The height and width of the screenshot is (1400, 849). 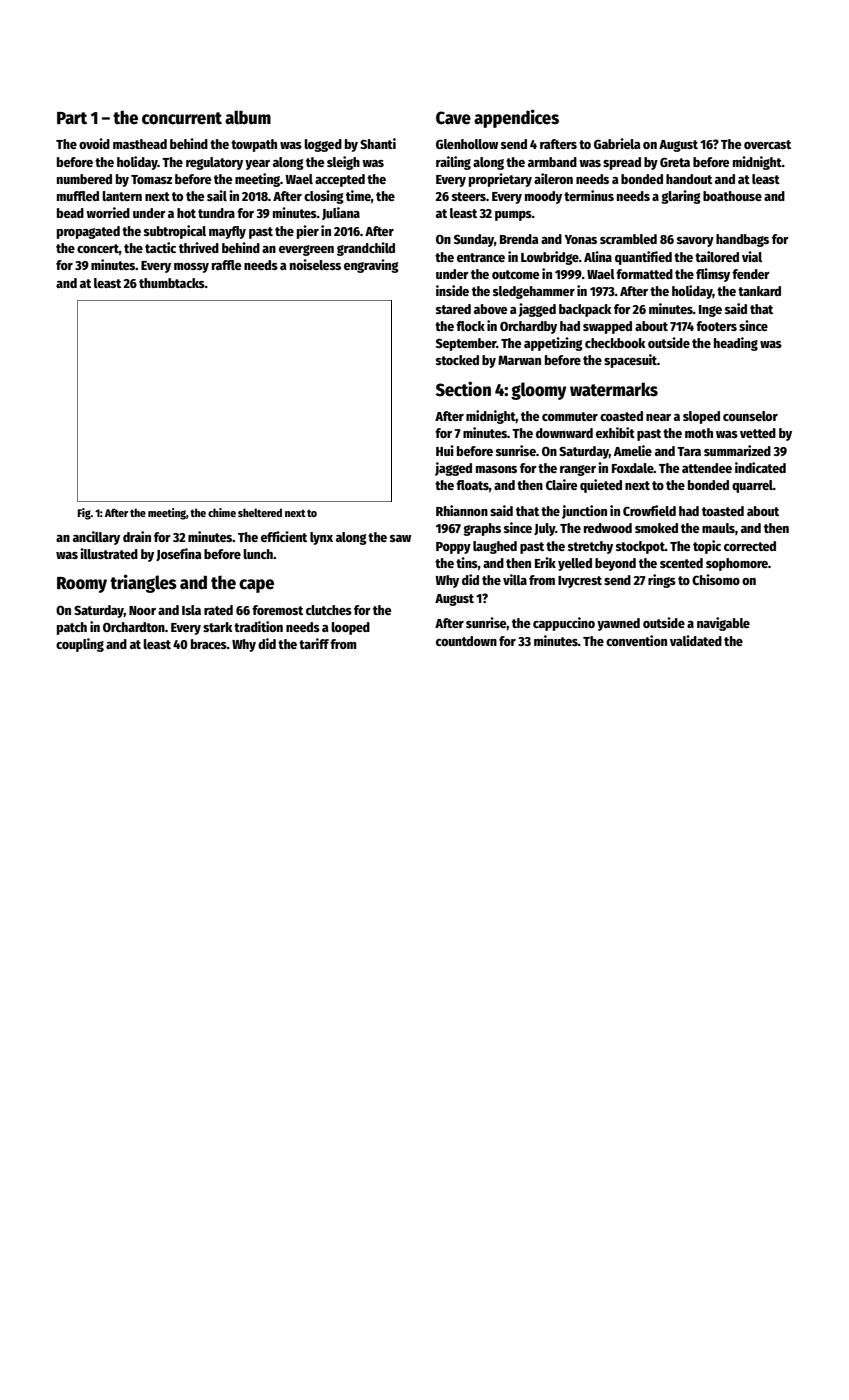 What do you see at coordinates (515, 579) in the screenshot?
I see `villa` at bounding box center [515, 579].
